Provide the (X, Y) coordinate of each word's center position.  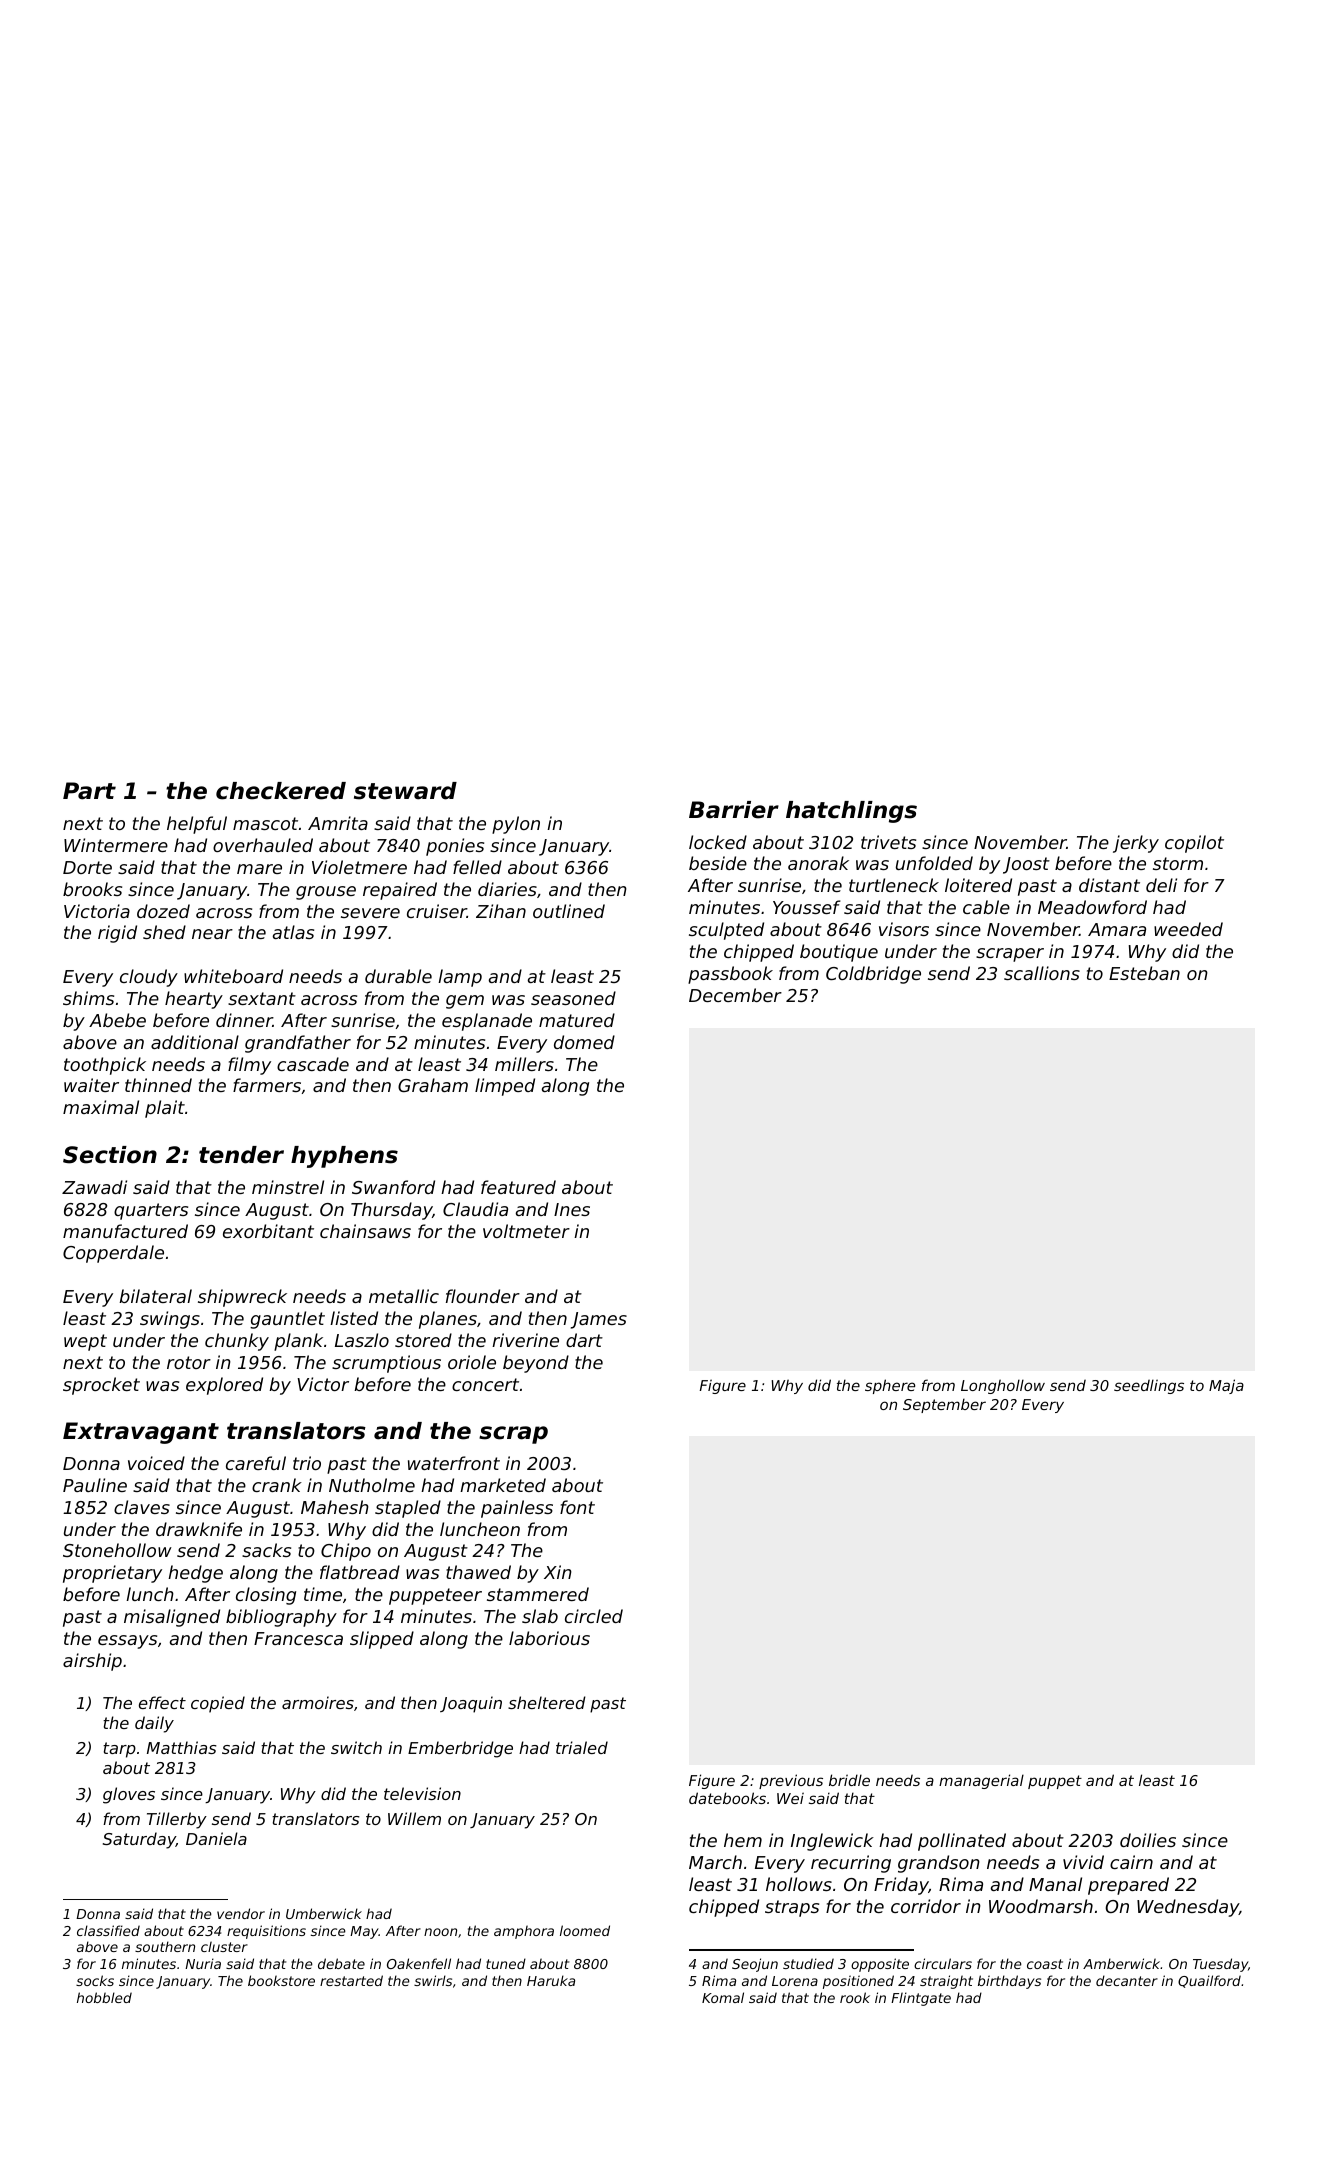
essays (127, 1642)
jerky (1136, 844)
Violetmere (359, 867)
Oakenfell (419, 1963)
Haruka (551, 1980)
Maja (1226, 1386)
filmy (249, 1066)
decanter (1127, 1980)
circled (594, 1616)
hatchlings (851, 812)
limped (505, 1087)
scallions (1042, 973)
